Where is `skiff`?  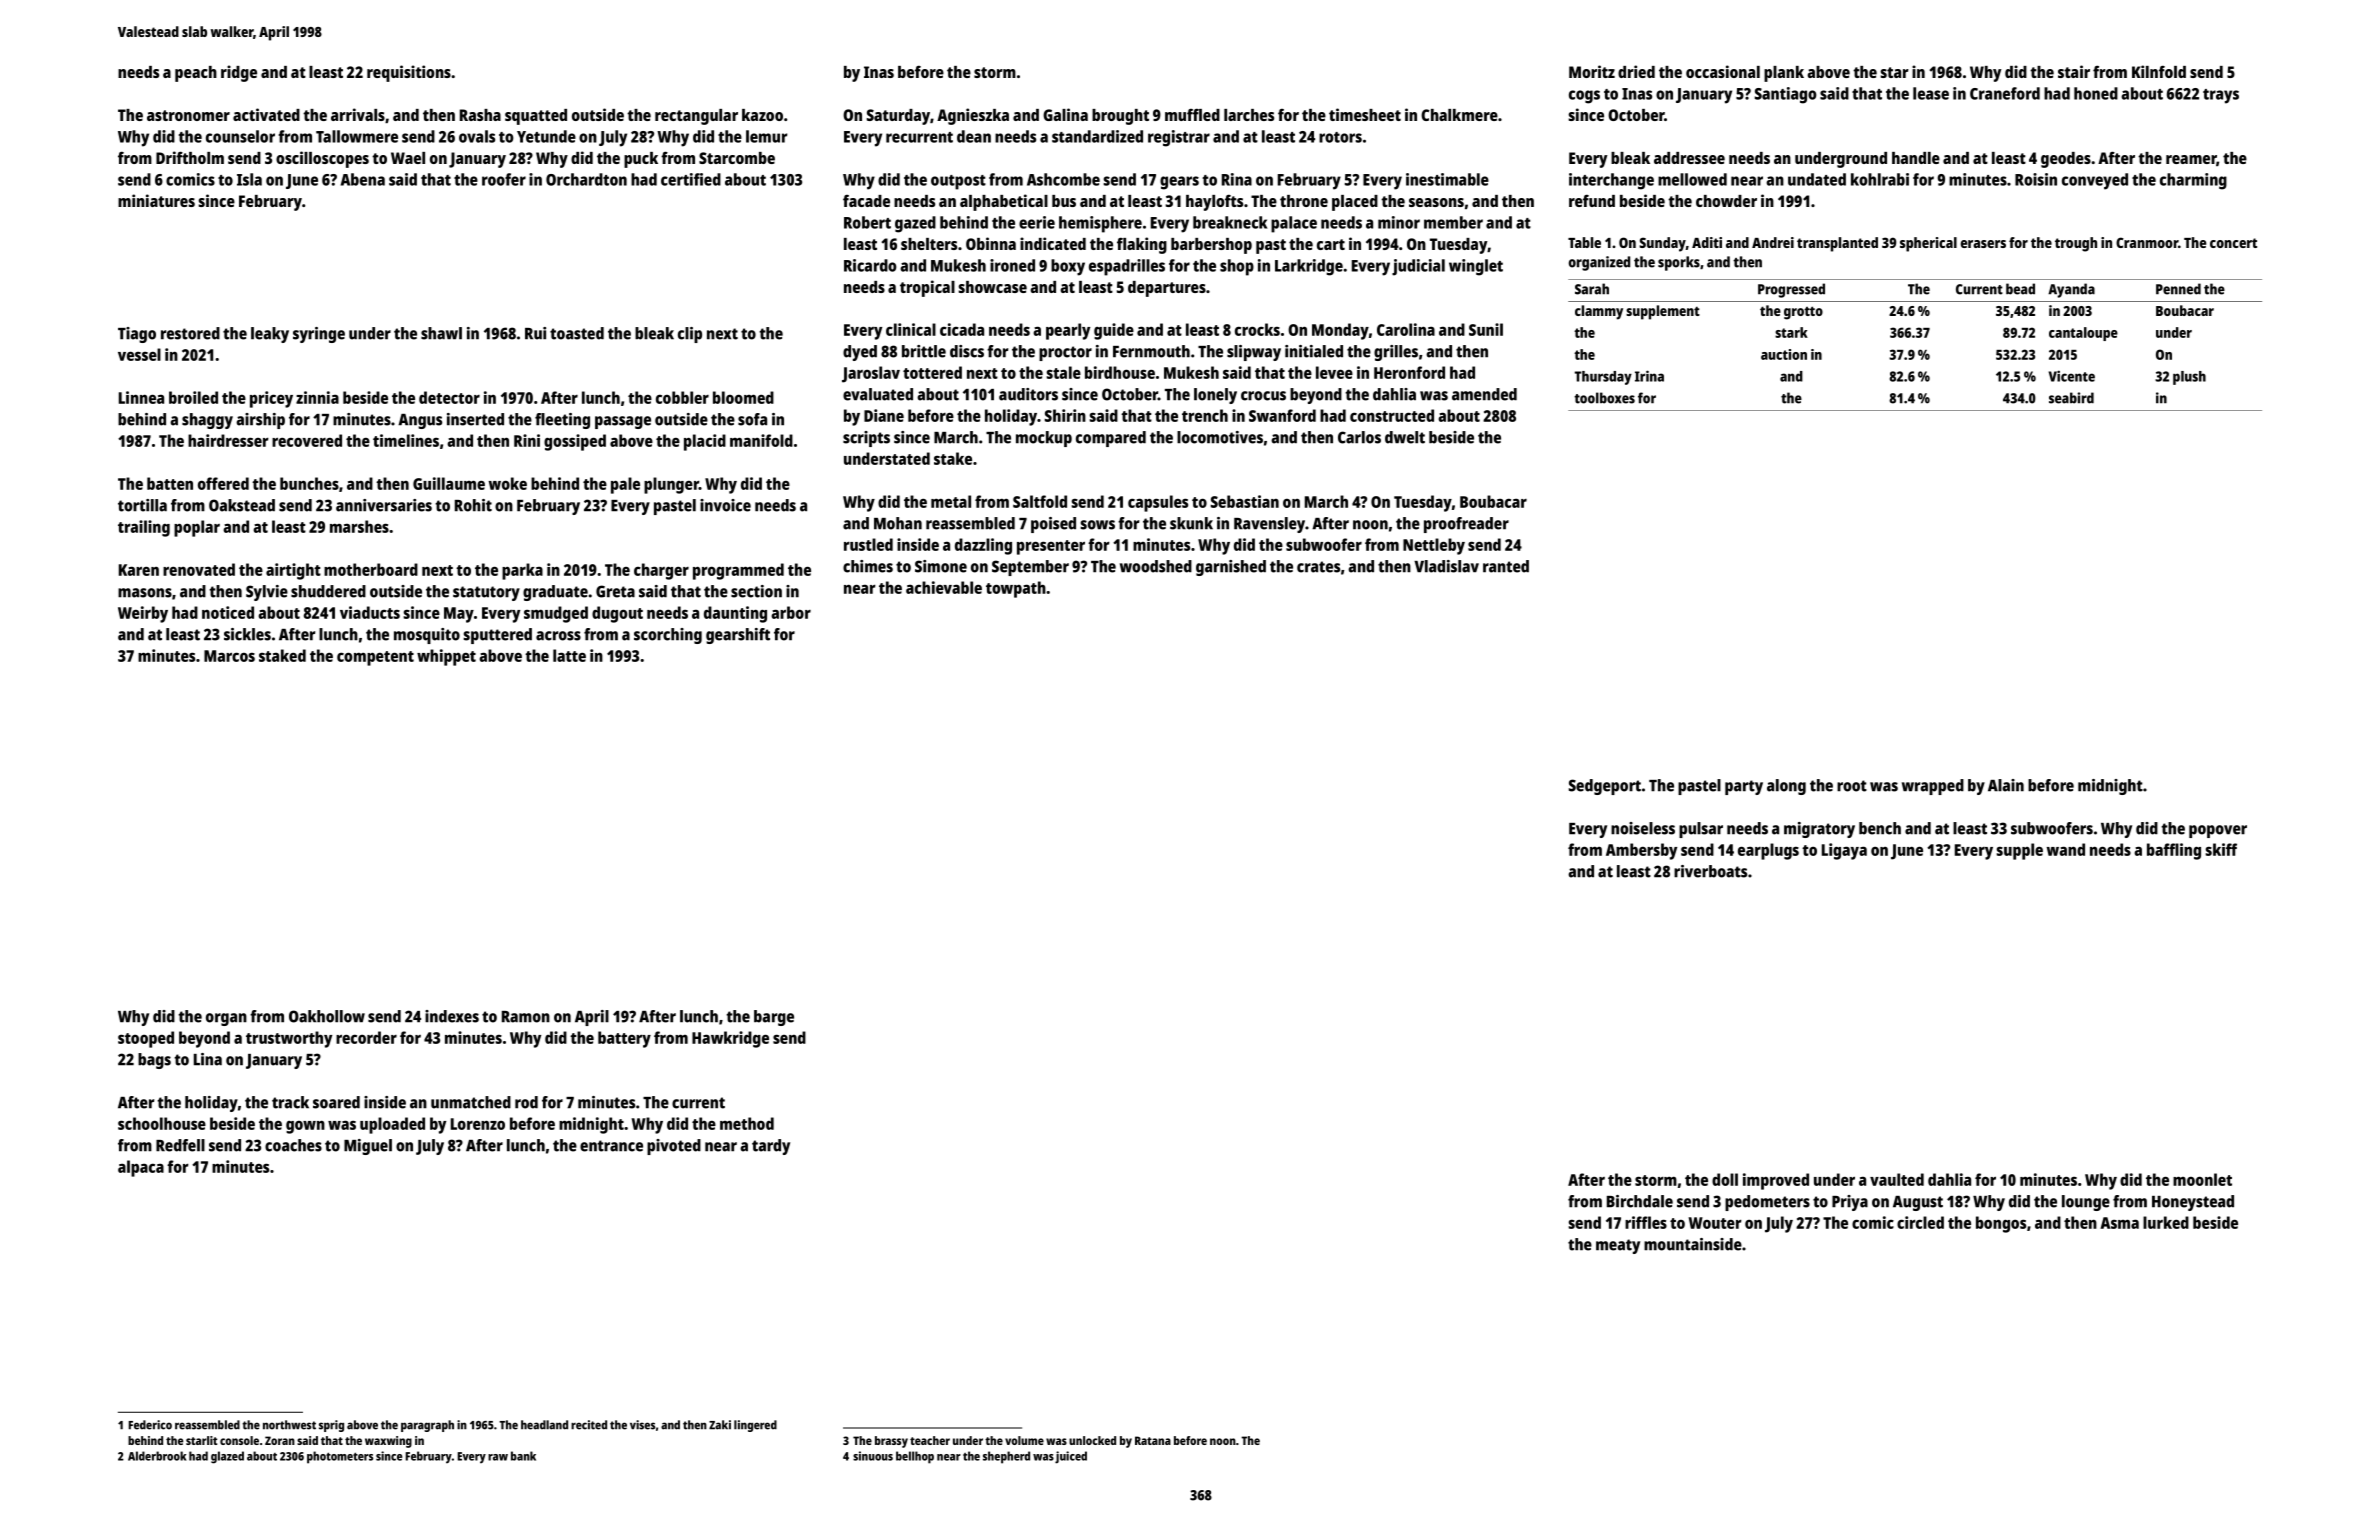 skiff is located at coordinates (2221, 849).
